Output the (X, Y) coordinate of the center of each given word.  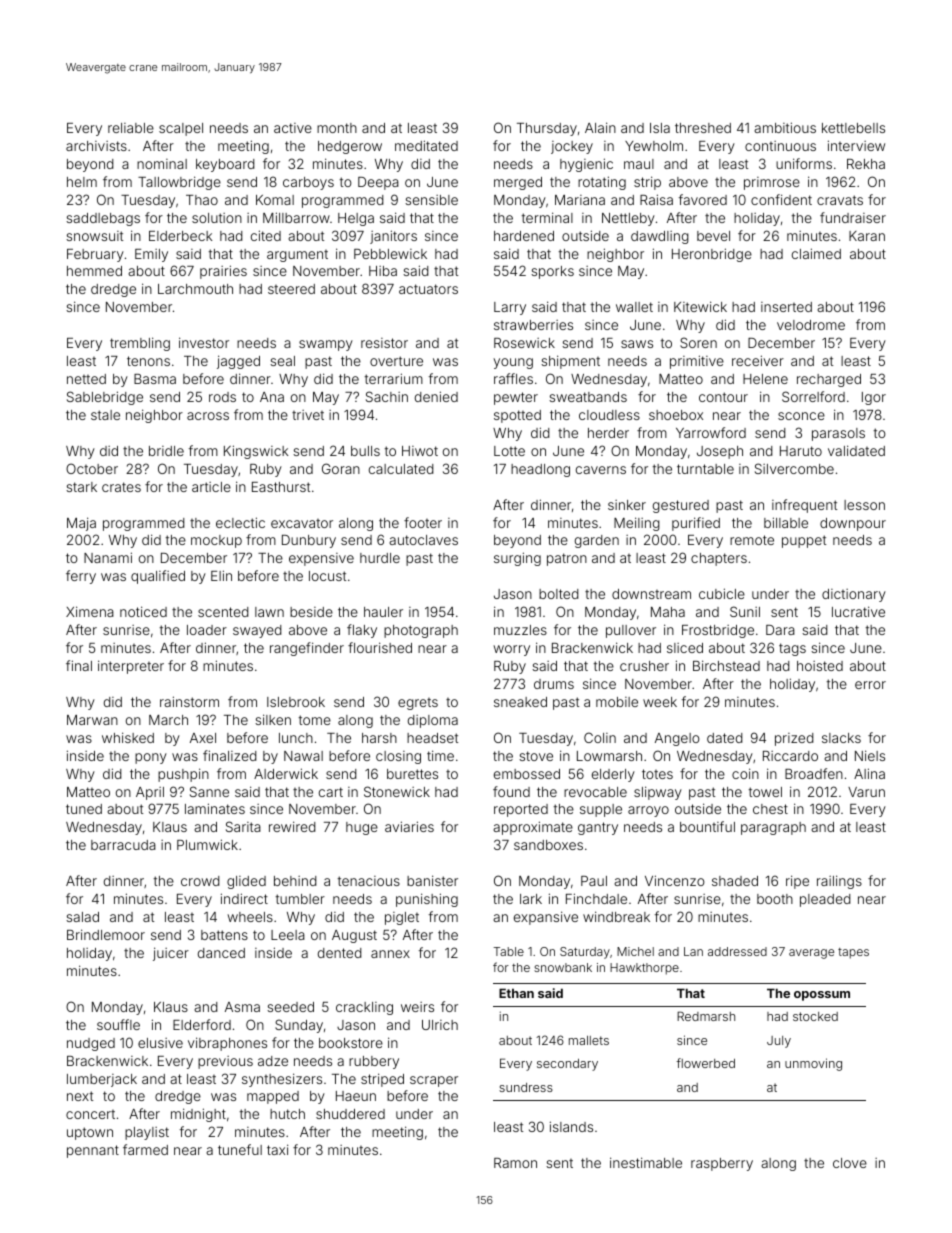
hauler (383, 612)
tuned (84, 809)
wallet (634, 307)
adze (273, 1061)
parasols (838, 434)
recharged (829, 380)
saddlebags (103, 219)
